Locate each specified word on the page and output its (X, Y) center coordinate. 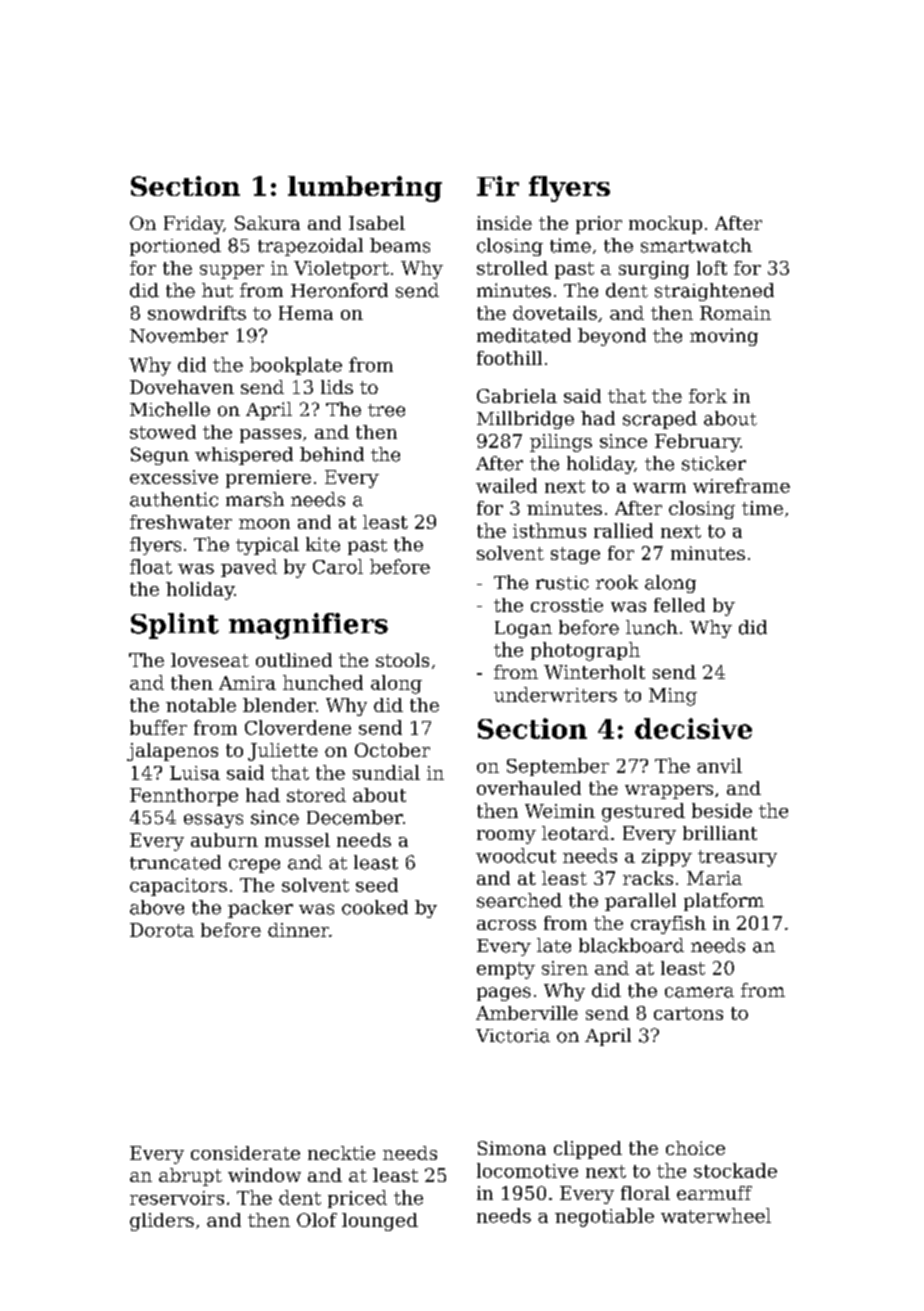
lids (337, 387)
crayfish (668, 925)
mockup (665, 225)
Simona (512, 1148)
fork (708, 396)
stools (402, 660)
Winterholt (594, 672)
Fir (498, 186)
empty (506, 970)
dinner (298, 930)
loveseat (210, 660)
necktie (341, 1153)
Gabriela (517, 396)
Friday (193, 225)
